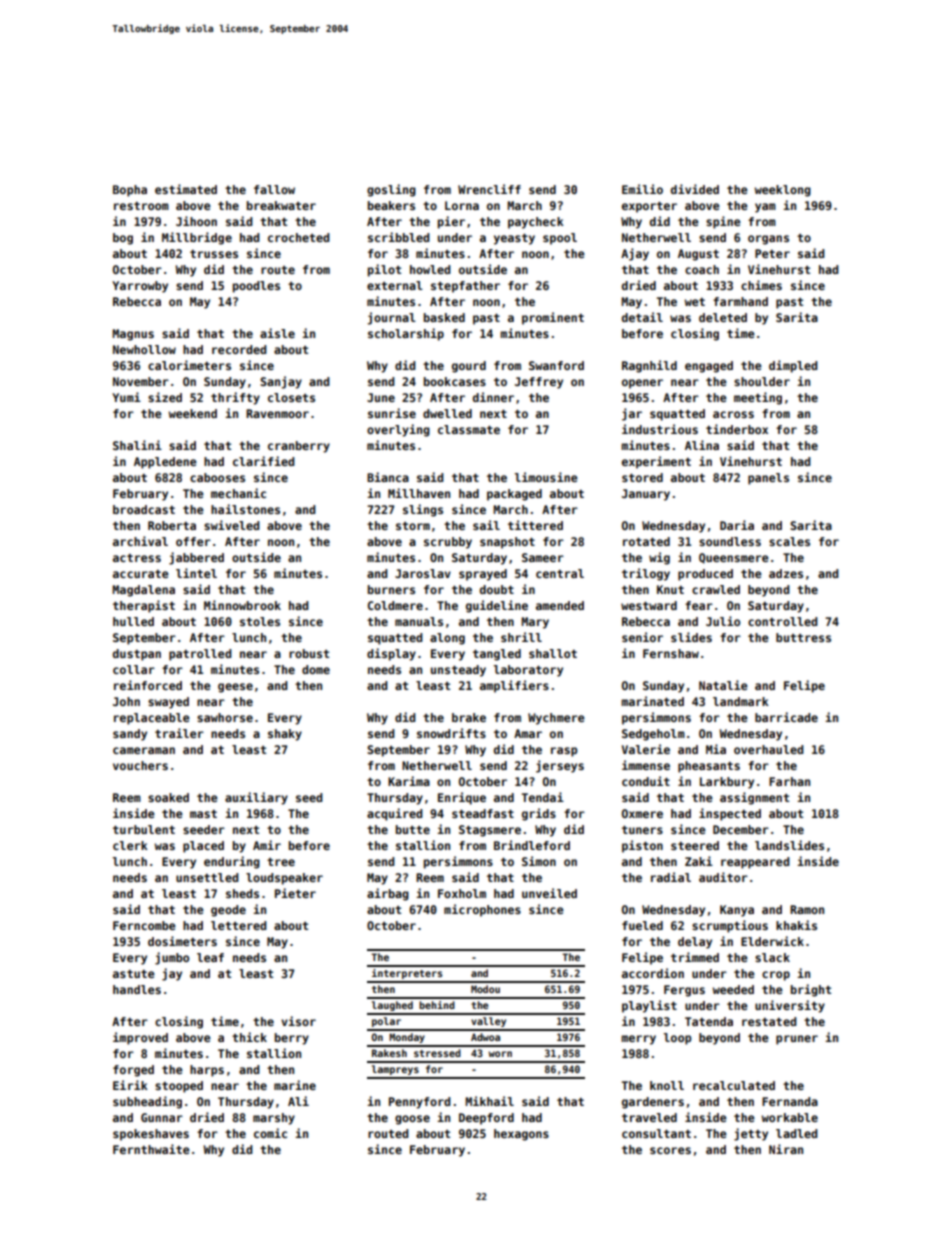  I want to click on Bopha, so click(130, 191).
